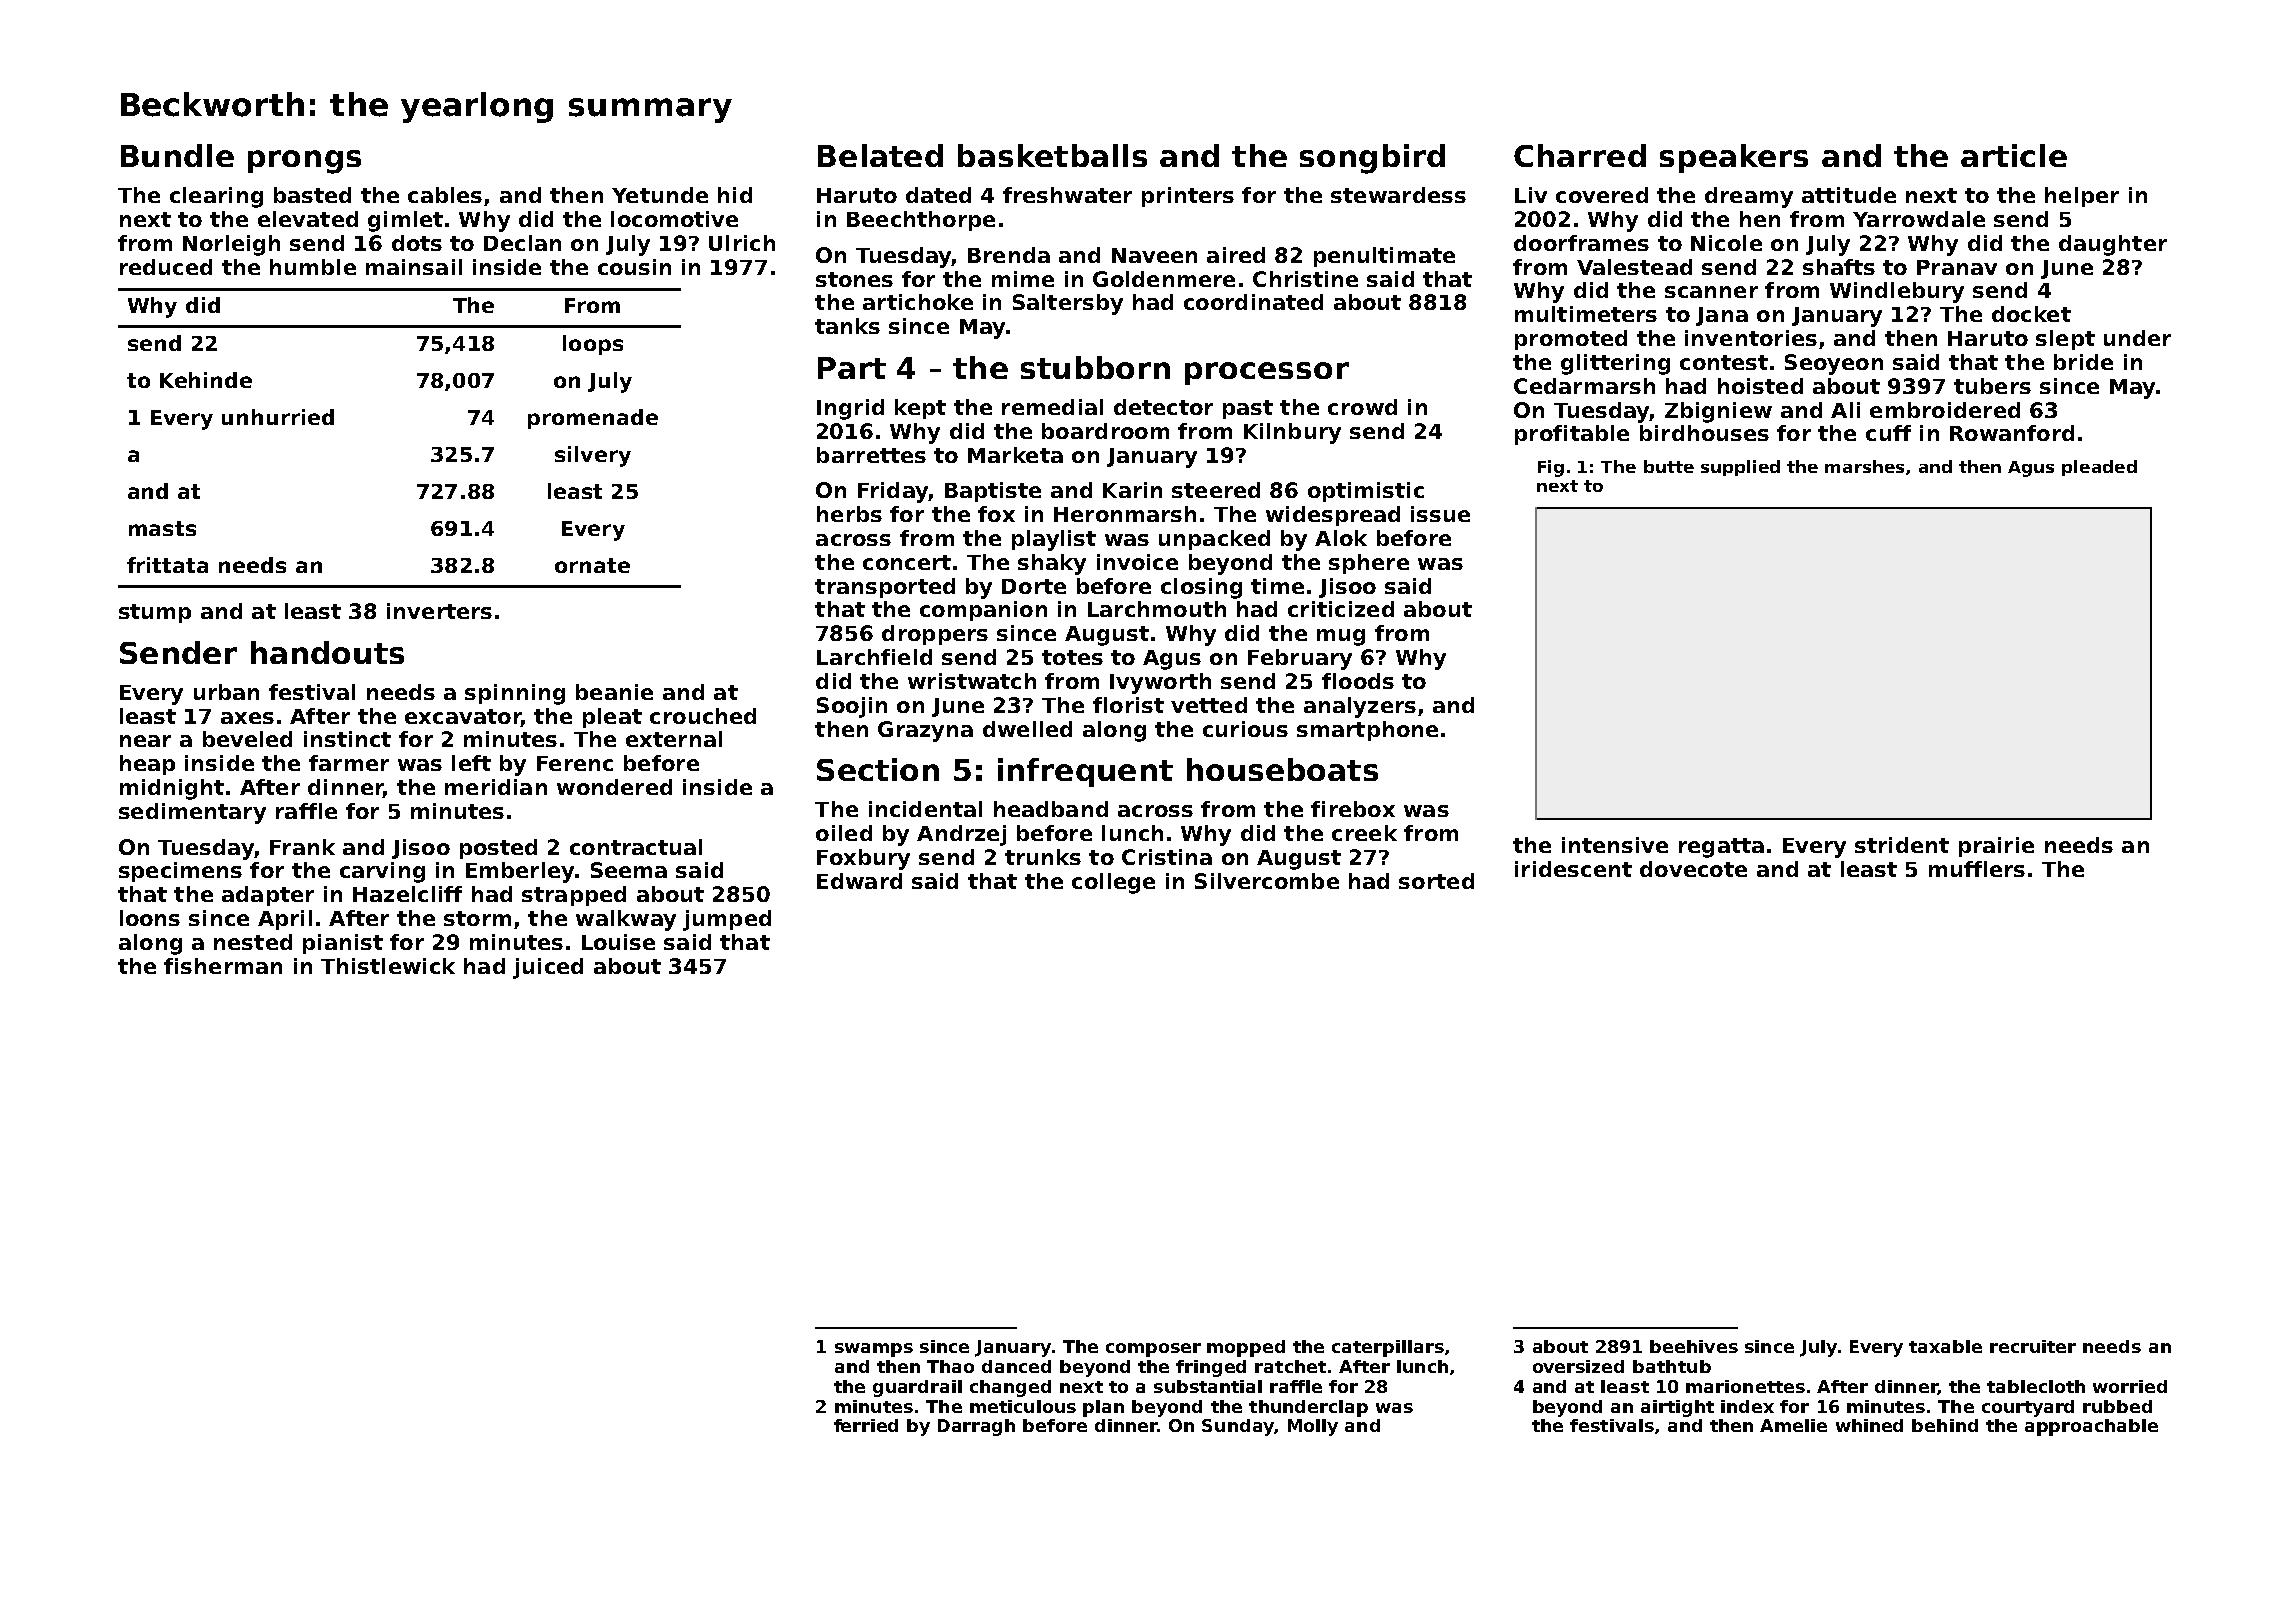 This document has height=1620, width=2292. I want to click on adapter, so click(268, 896).
